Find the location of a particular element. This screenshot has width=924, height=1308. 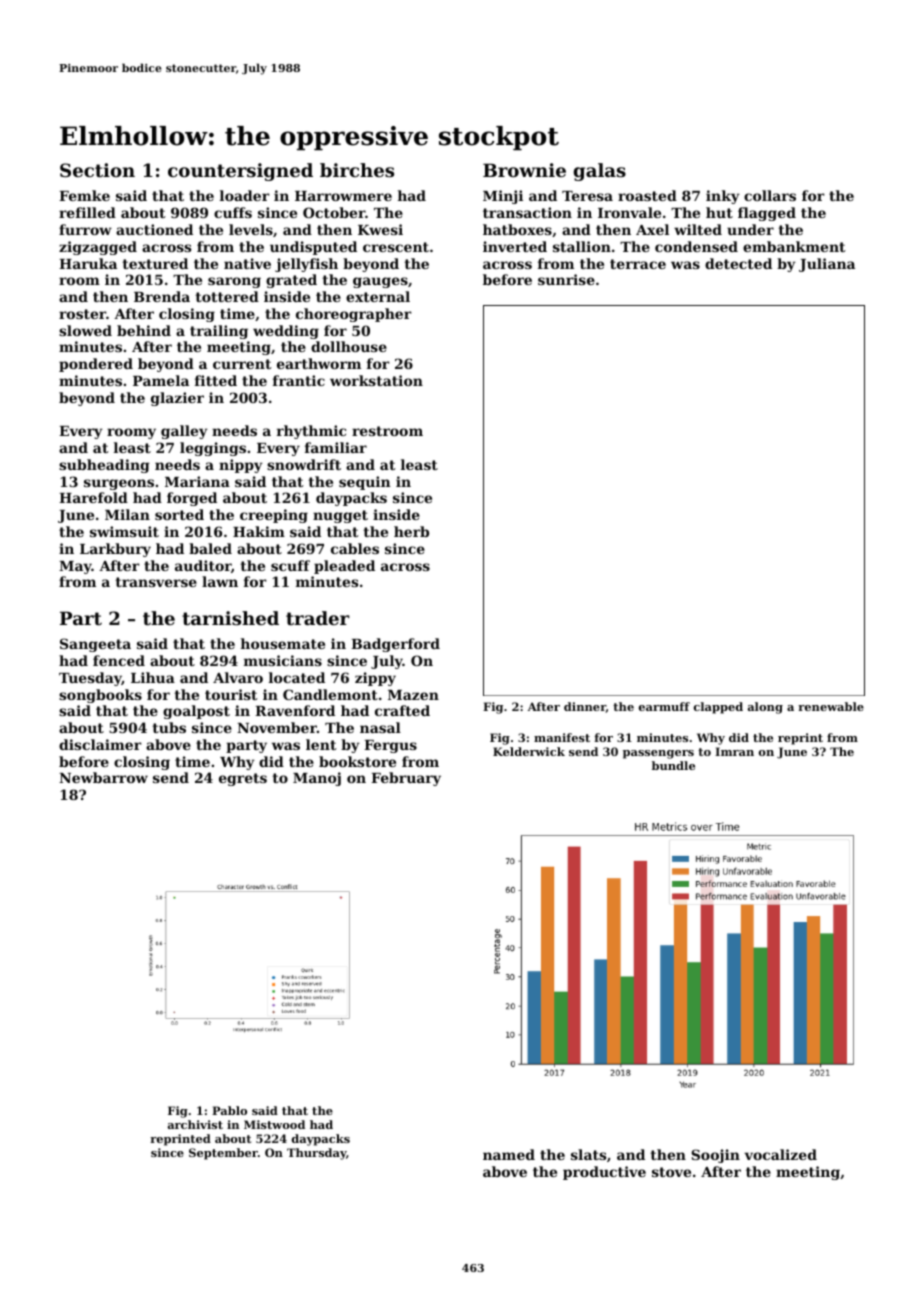

dollhouse is located at coordinates (349, 346).
